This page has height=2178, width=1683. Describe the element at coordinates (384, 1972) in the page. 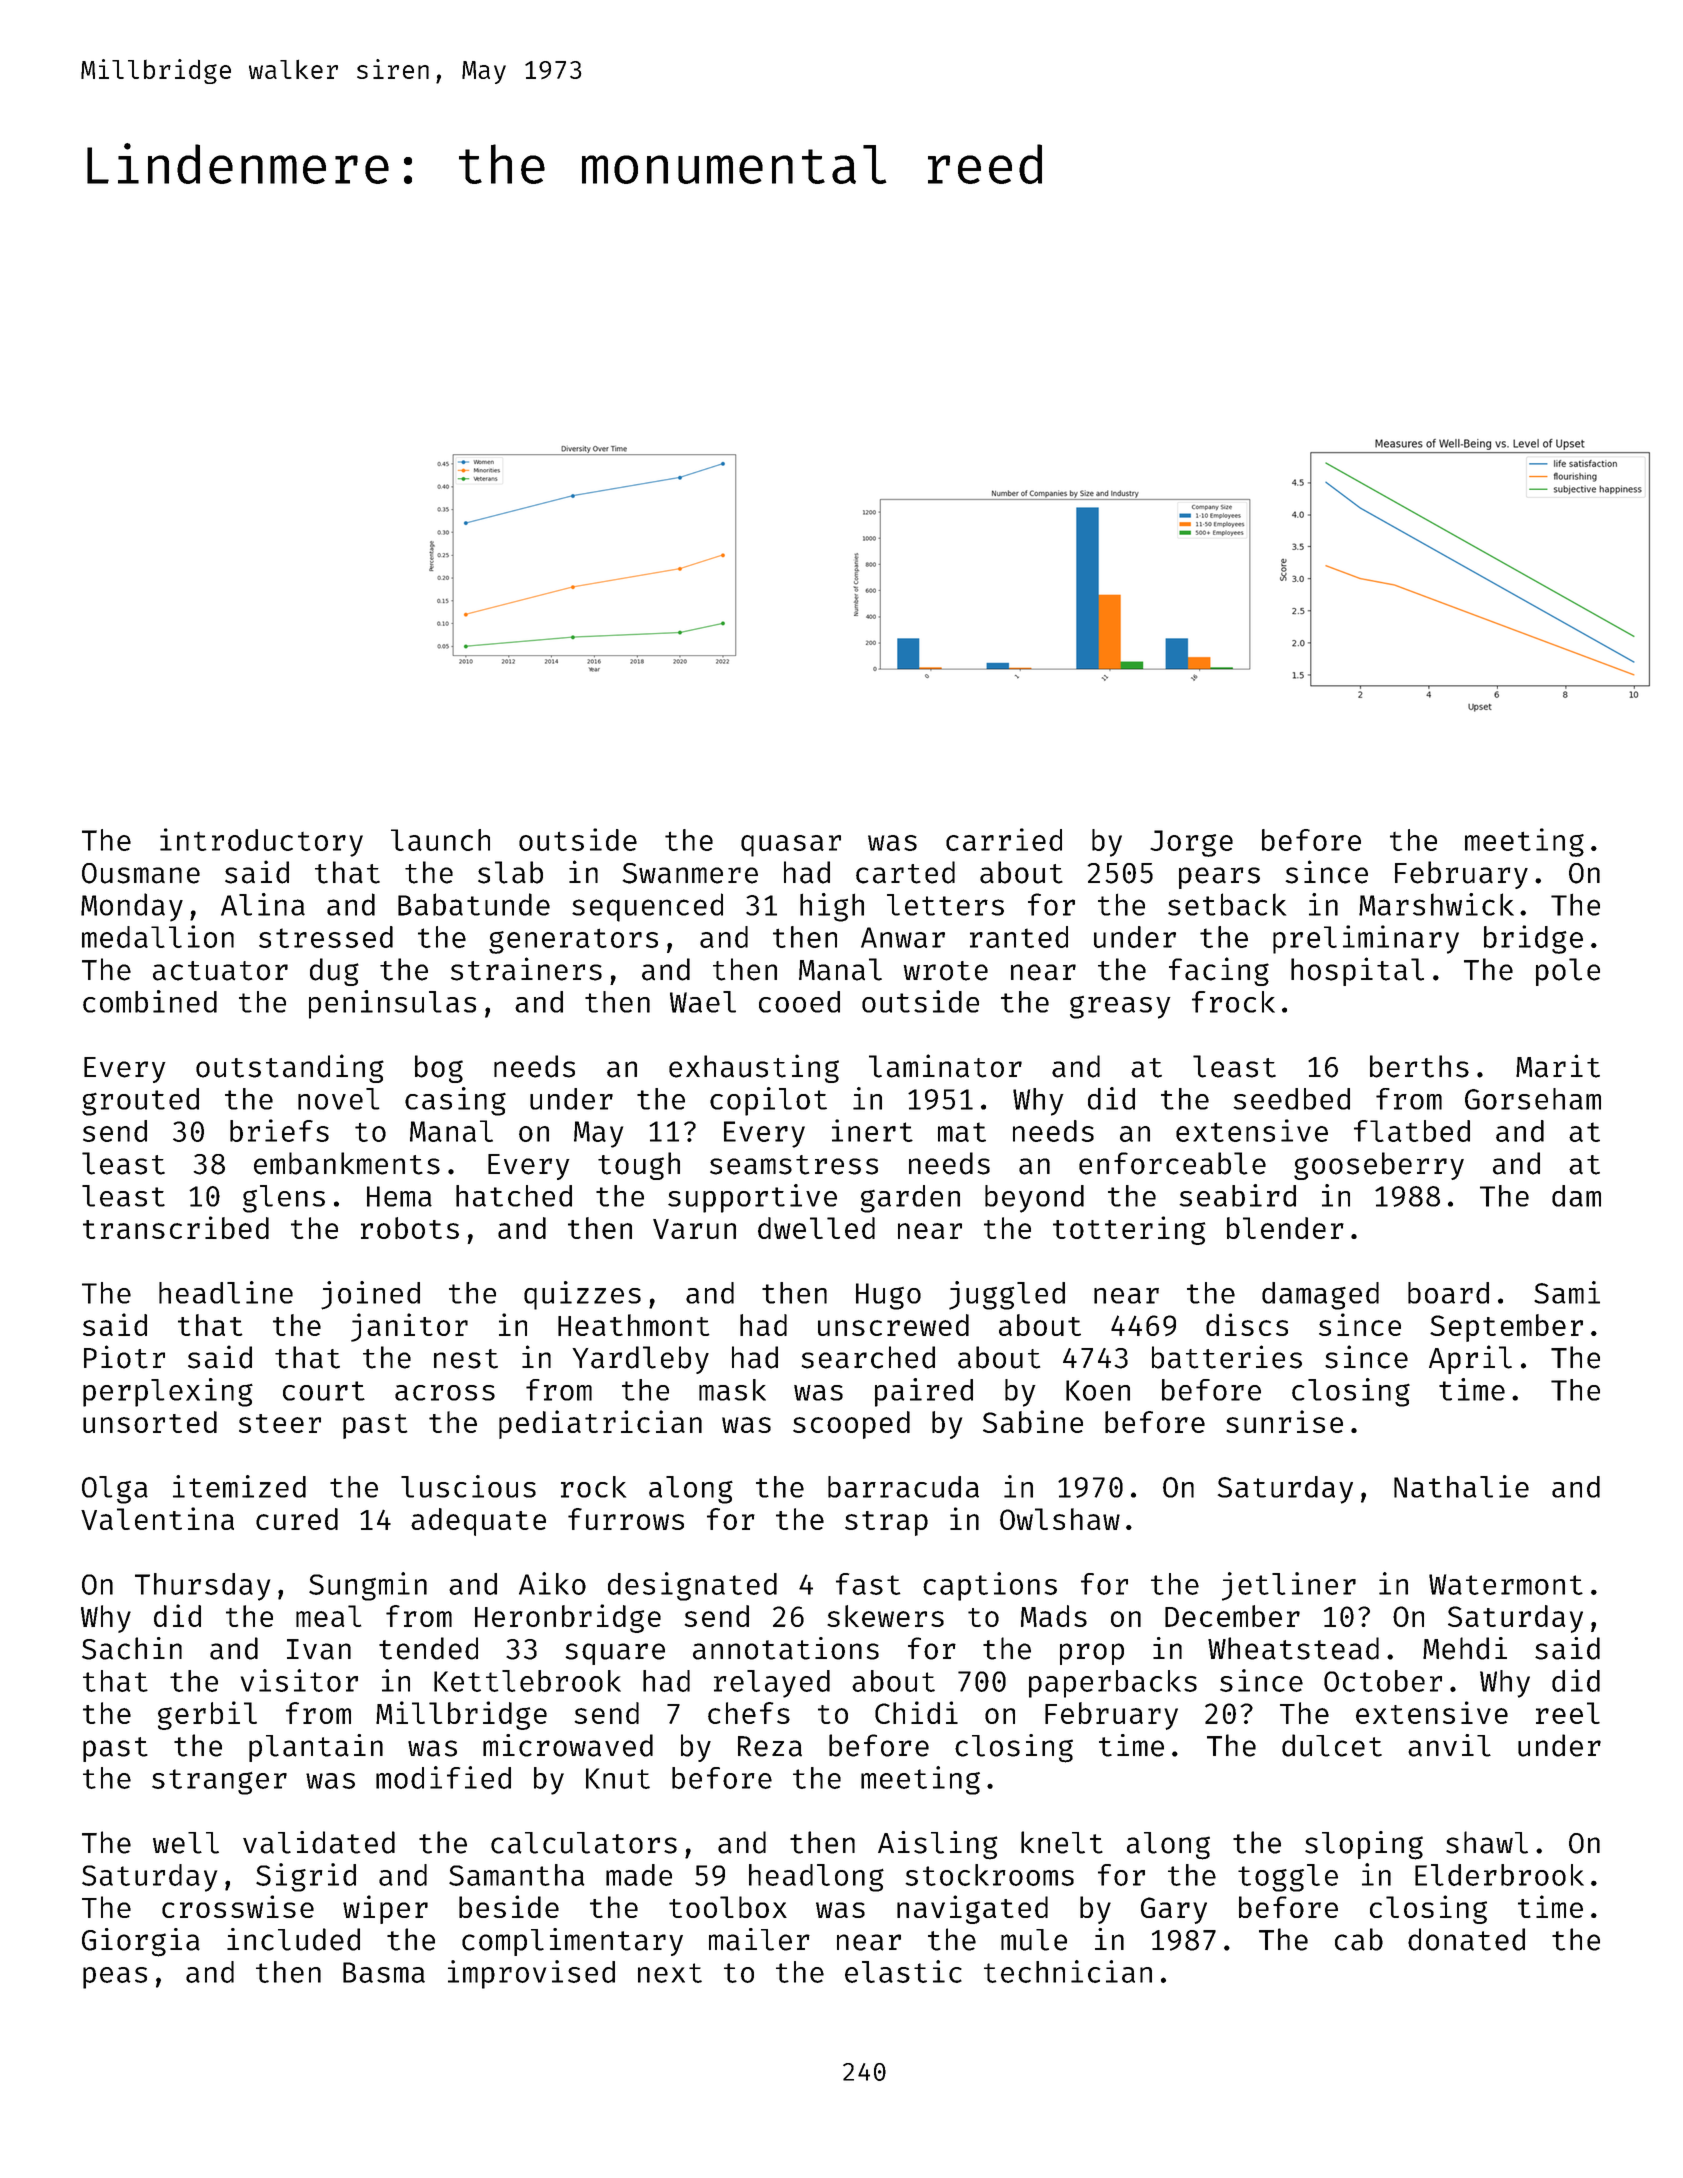

I see `Basma` at that location.
